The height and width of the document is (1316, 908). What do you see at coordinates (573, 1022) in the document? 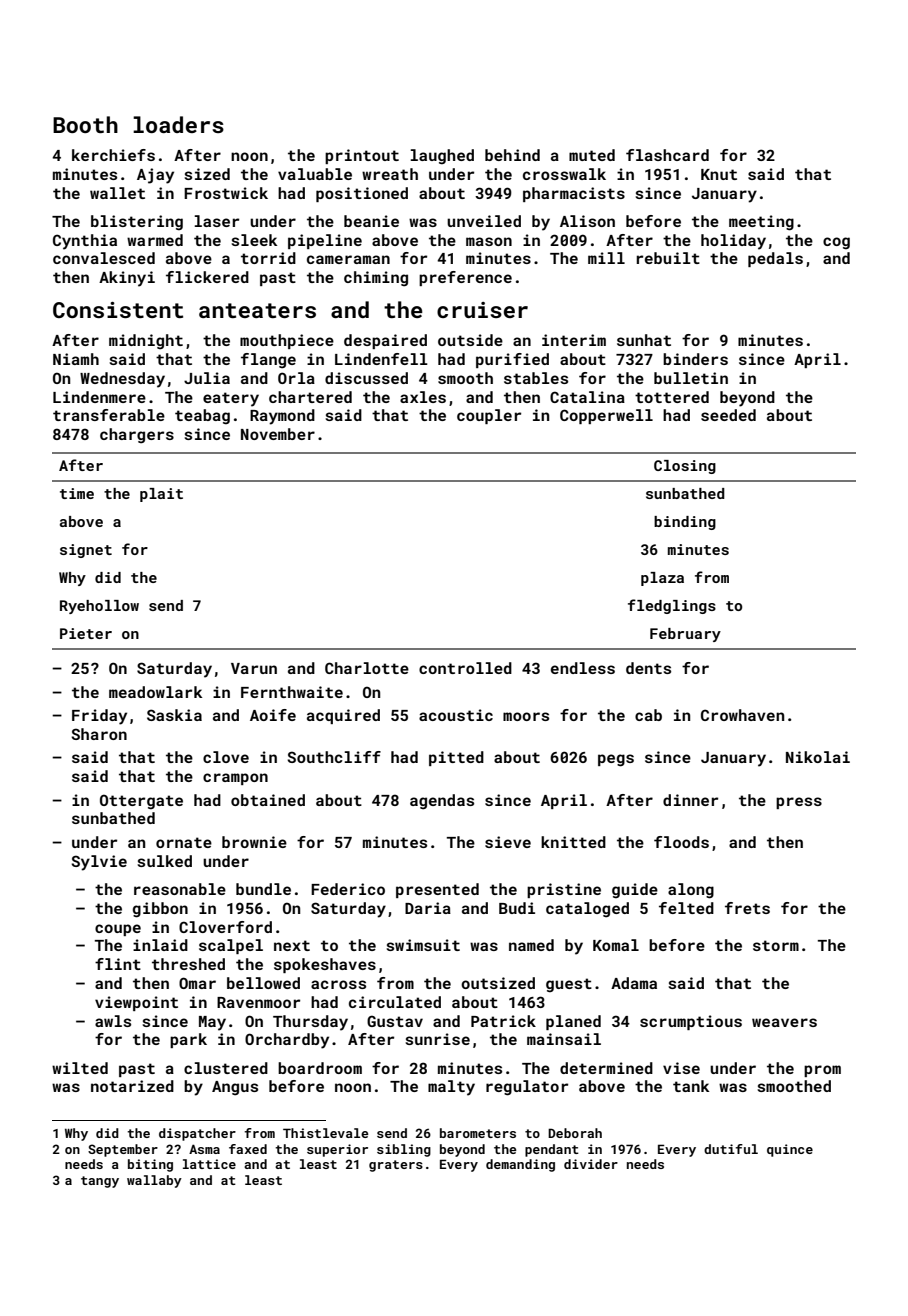
I see `planed` at bounding box center [573, 1022].
